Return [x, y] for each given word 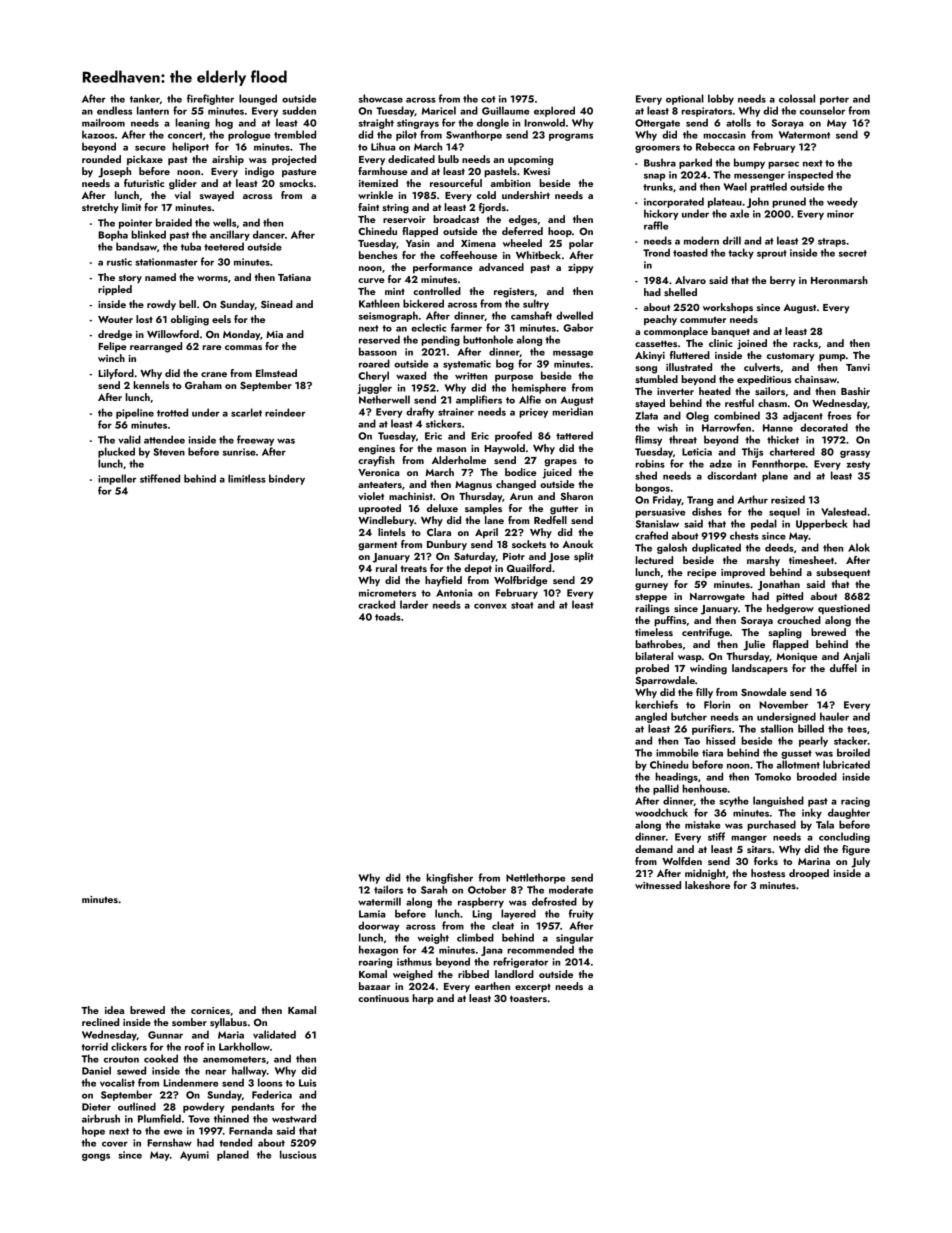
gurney [651, 587]
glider [183, 184]
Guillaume [505, 110]
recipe [702, 573]
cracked [376, 604]
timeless [654, 632]
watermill [379, 901]
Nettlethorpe [535, 878]
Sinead [277, 304]
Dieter [96, 1107]
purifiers [711, 729]
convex [490, 606]
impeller [117, 479]
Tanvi [858, 367]
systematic [467, 365]
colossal [797, 98]
